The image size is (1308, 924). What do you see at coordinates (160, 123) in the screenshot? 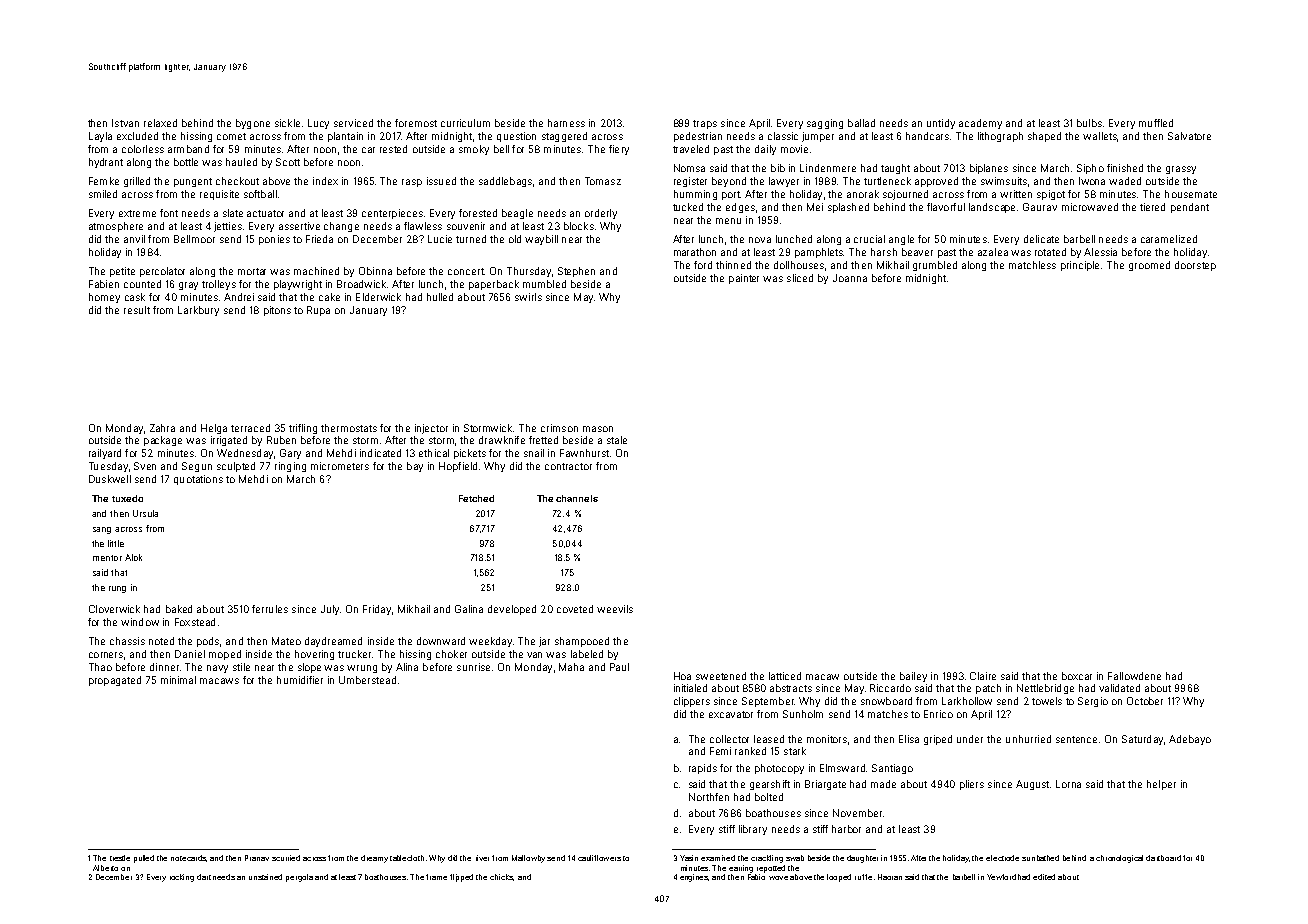
I see `relaxed` at bounding box center [160, 123].
